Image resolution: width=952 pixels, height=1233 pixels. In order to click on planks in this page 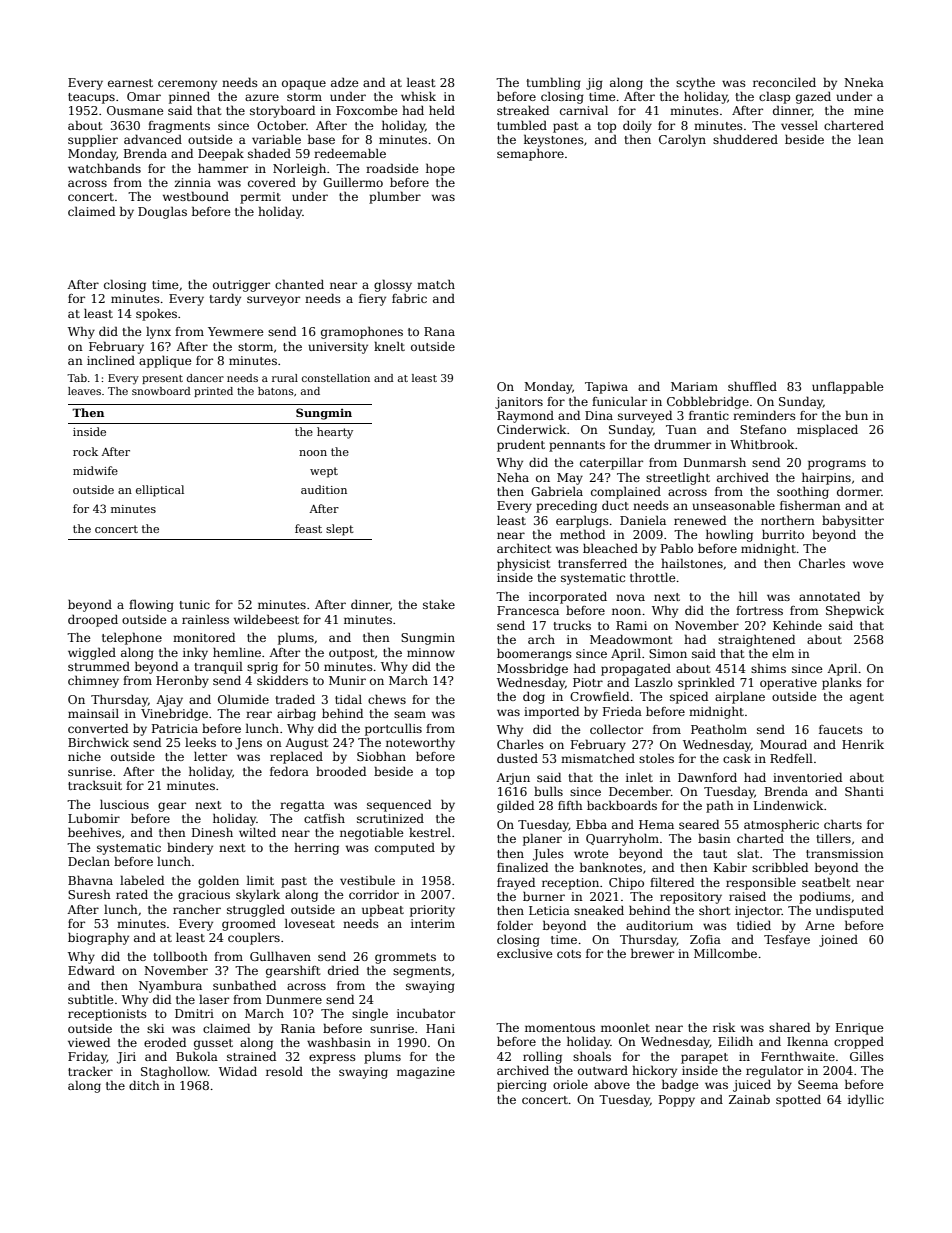, I will do `click(842, 683)`.
